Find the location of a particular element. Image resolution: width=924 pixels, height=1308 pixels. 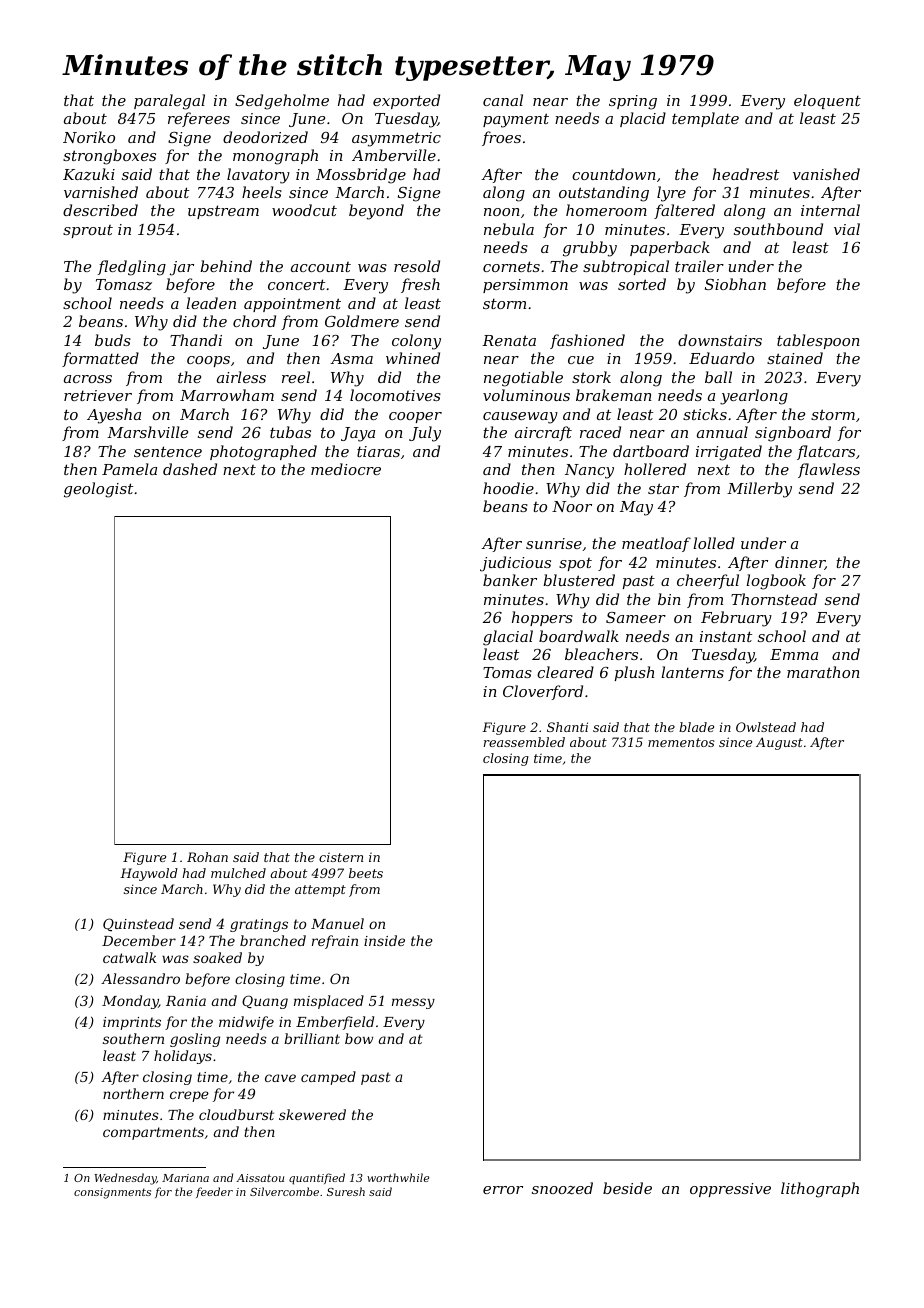

lithograph is located at coordinates (820, 1190).
